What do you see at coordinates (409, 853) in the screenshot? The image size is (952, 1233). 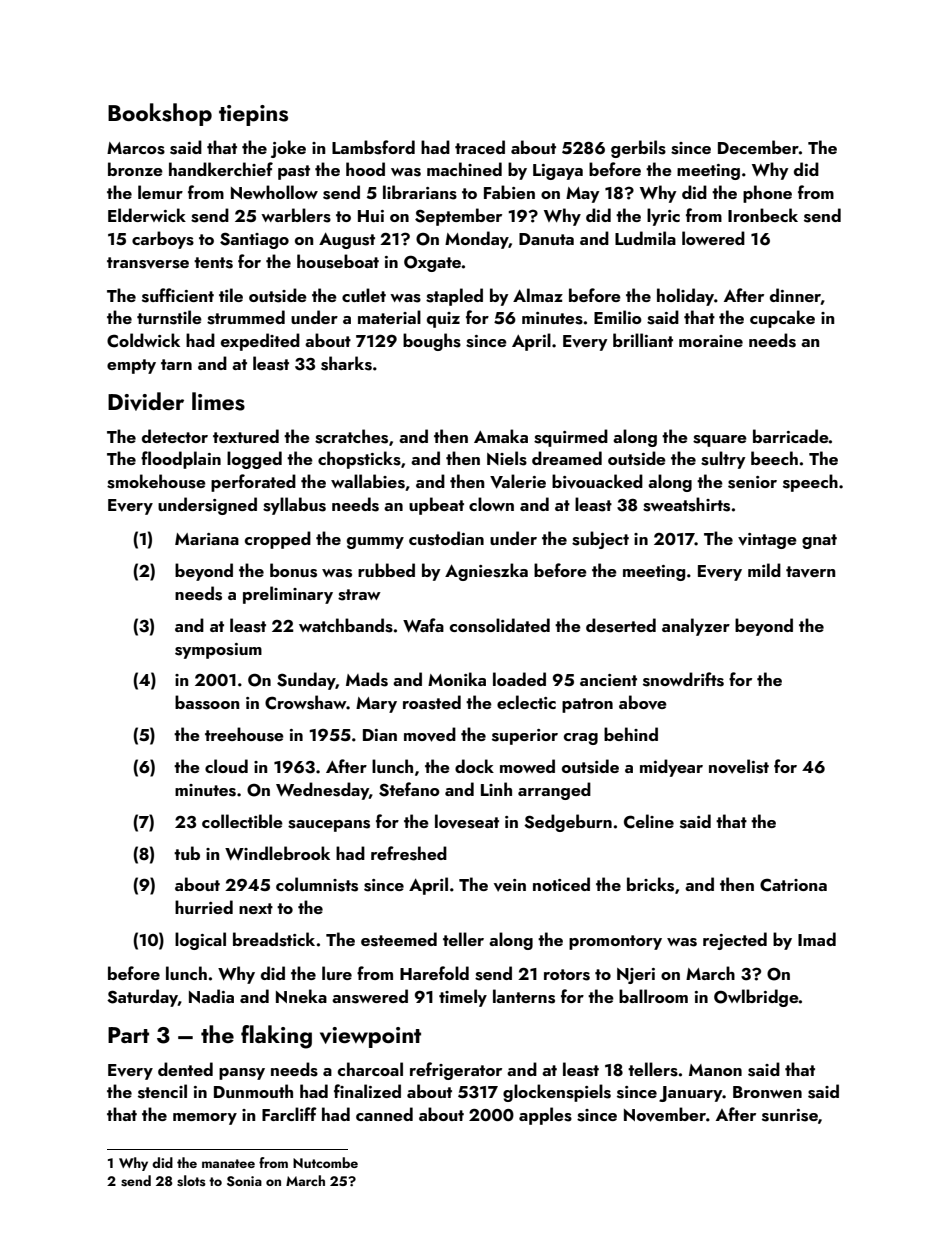 I see `refreshed` at bounding box center [409, 853].
